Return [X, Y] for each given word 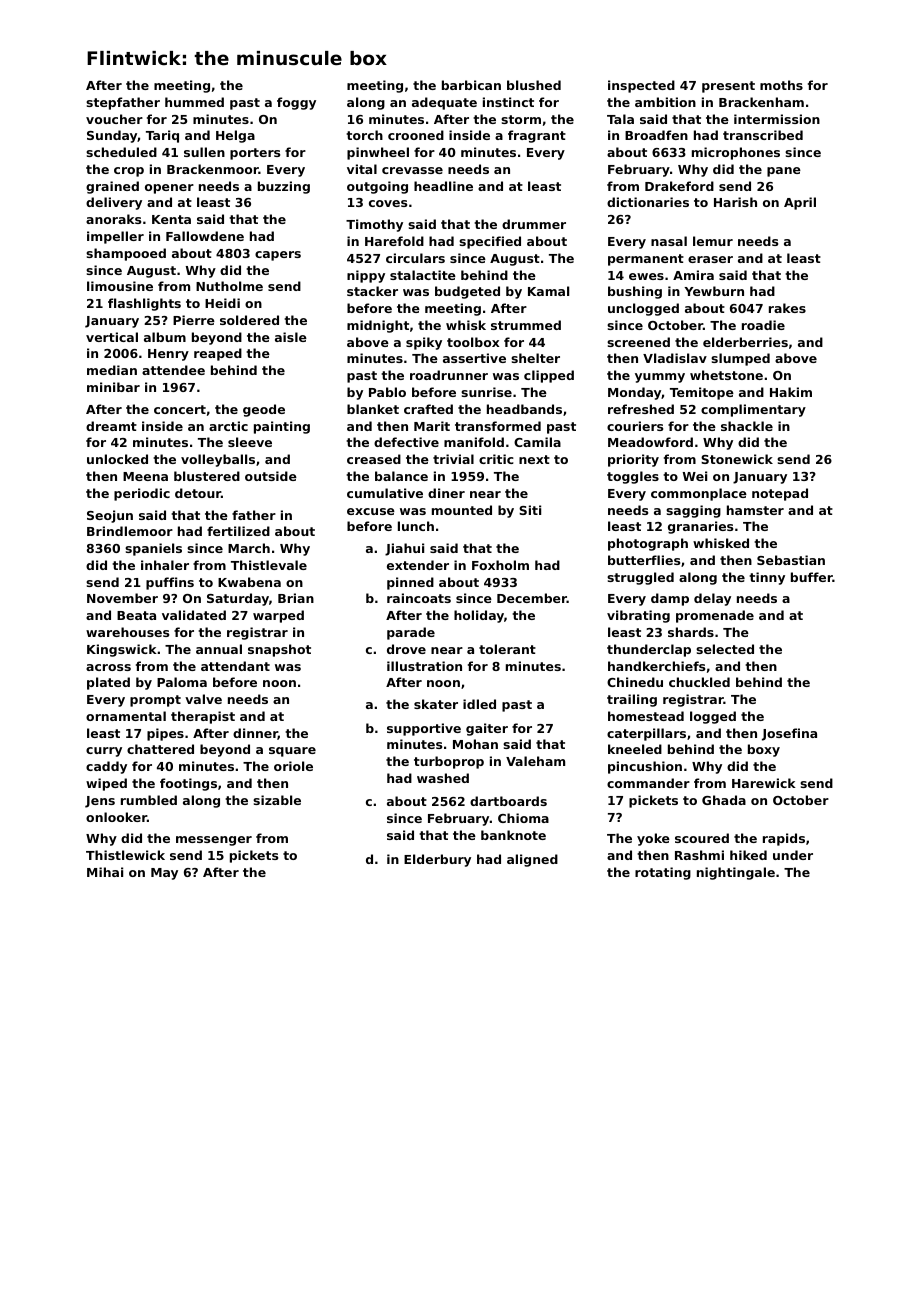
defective [406, 442]
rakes [787, 308]
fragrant [537, 136]
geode [264, 410]
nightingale [736, 873]
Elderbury [437, 860]
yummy [660, 378]
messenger [214, 841]
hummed [194, 102]
